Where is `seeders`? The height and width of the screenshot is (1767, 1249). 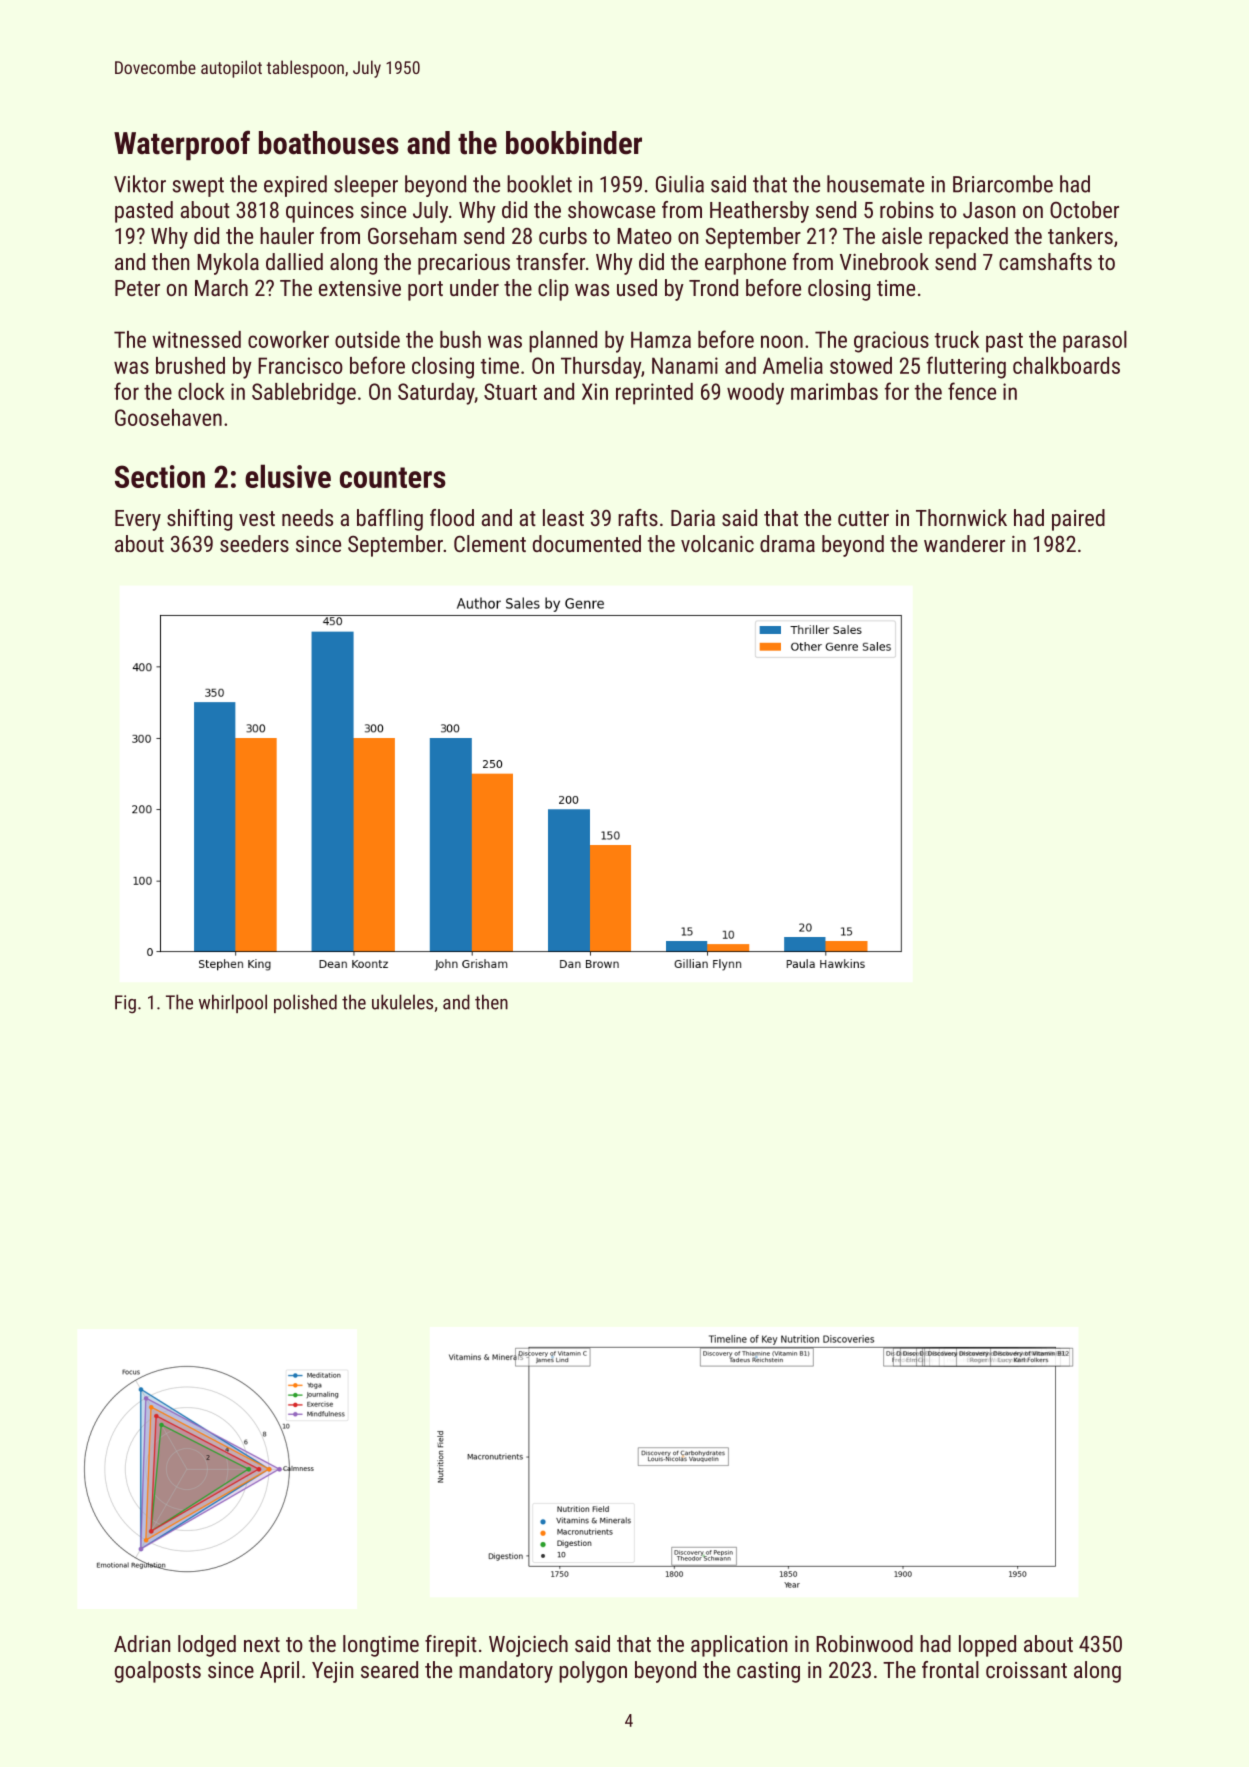 seeders is located at coordinates (254, 543).
